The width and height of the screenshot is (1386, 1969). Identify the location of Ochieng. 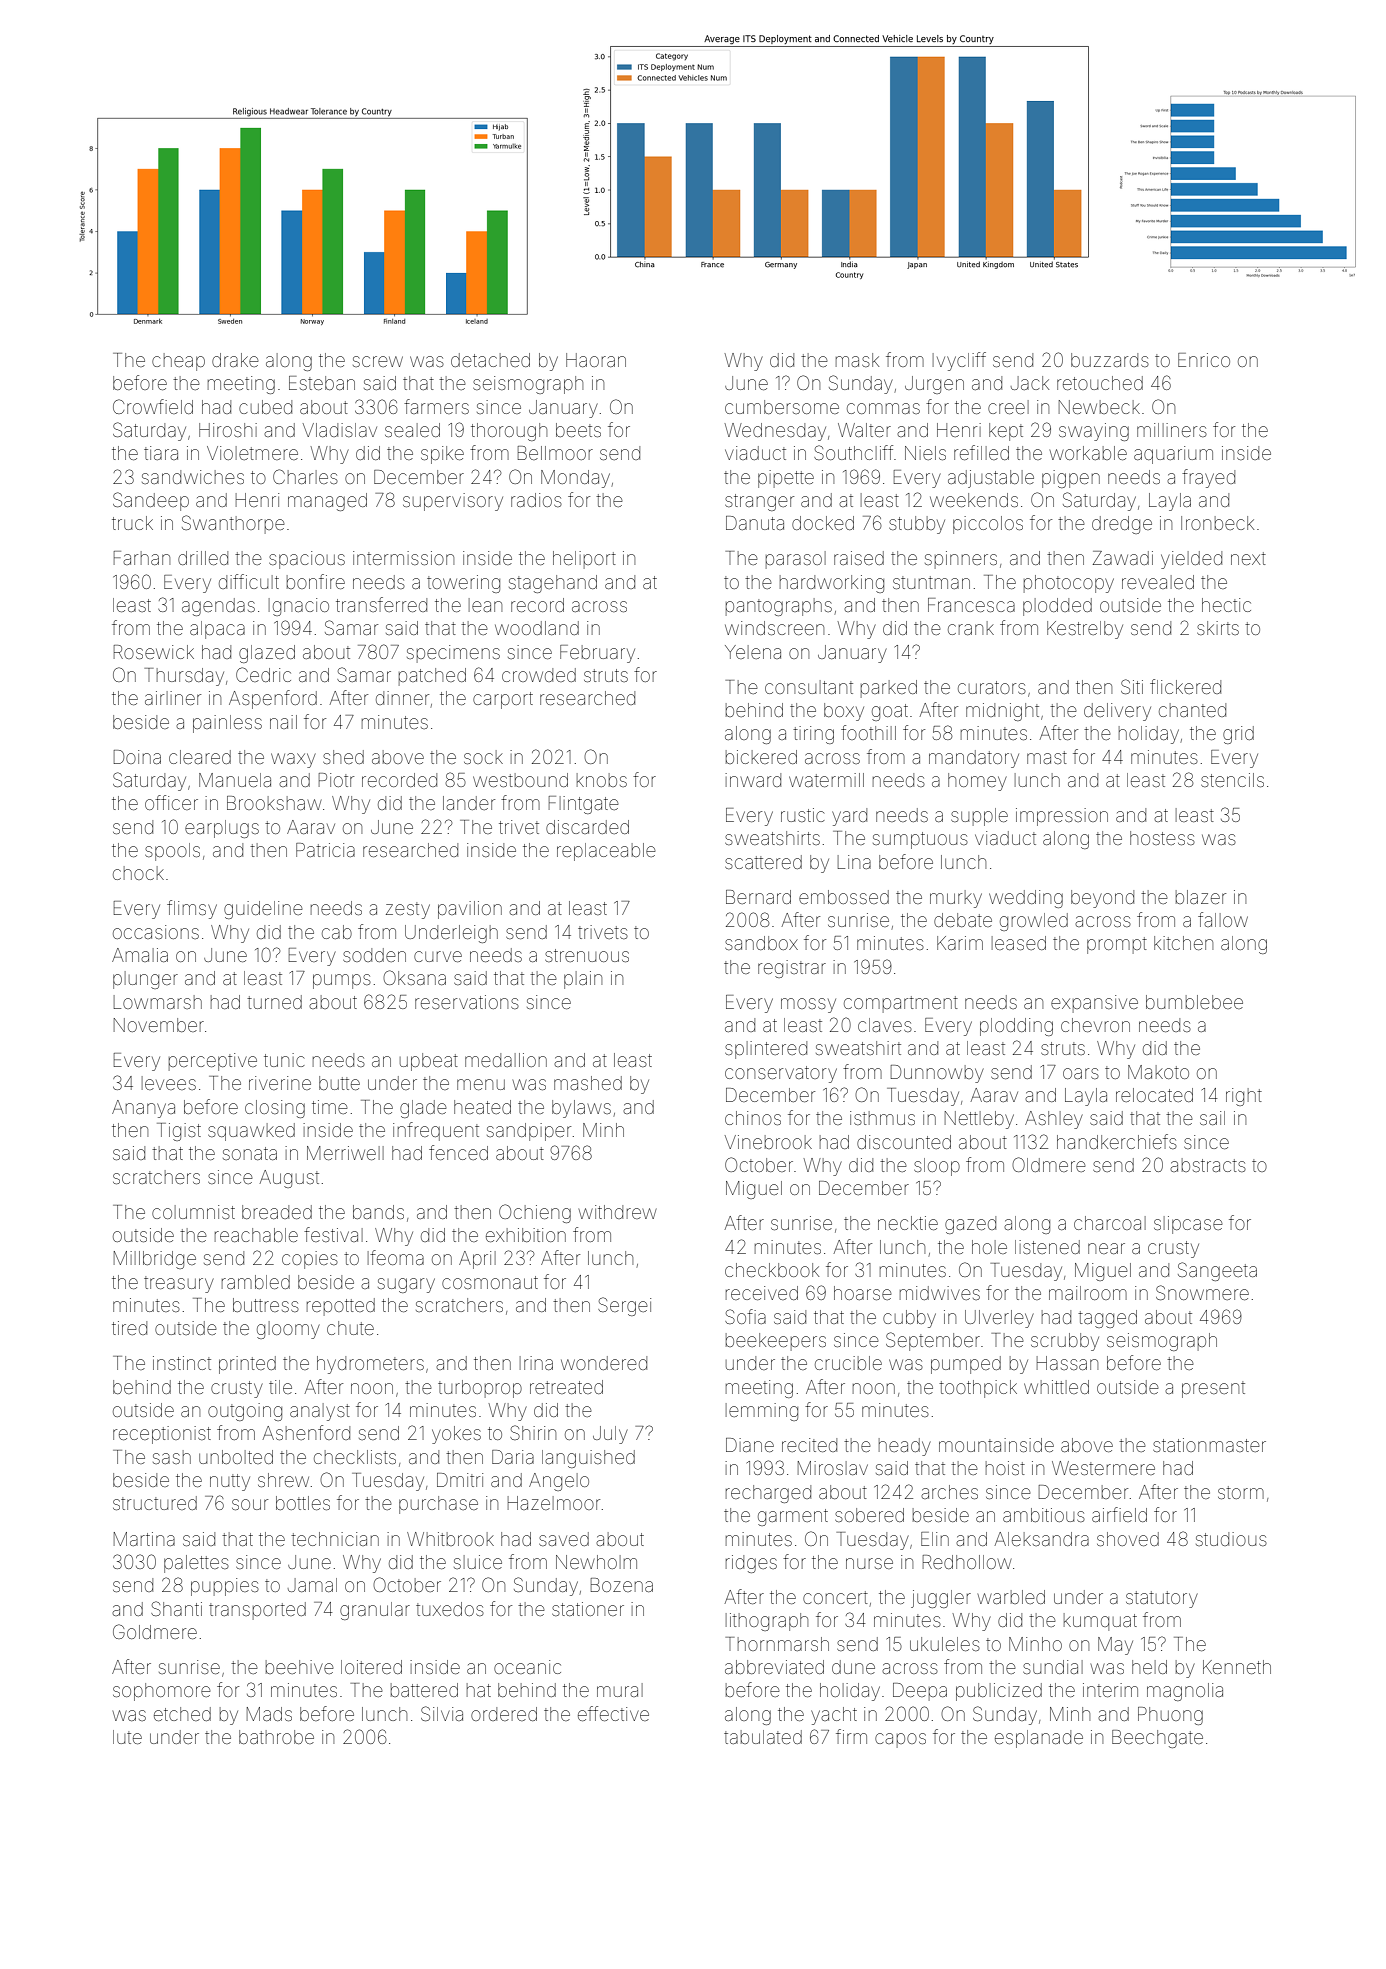
(535, 1213).
